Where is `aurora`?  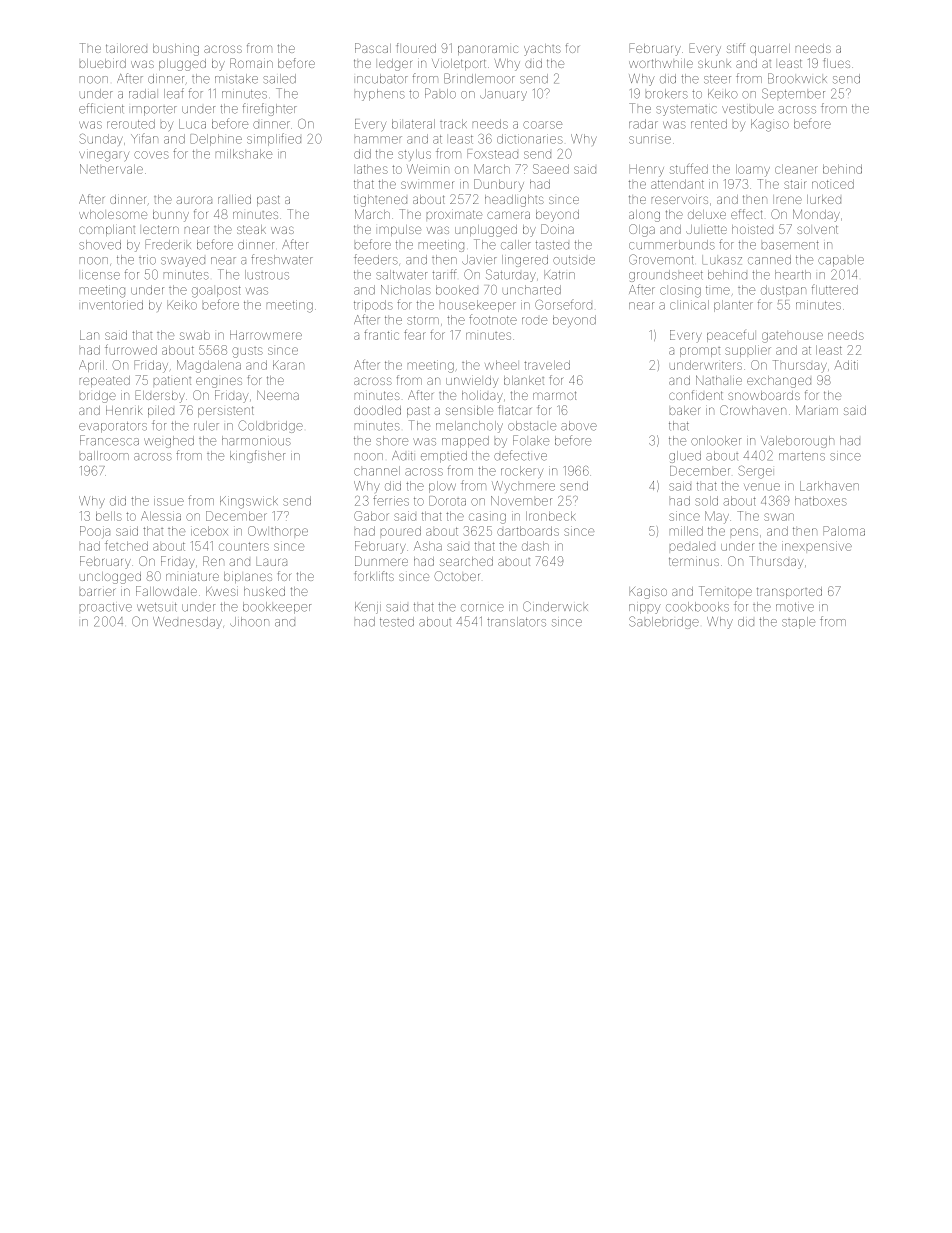
aurora is located at coordinates (194, 200).
